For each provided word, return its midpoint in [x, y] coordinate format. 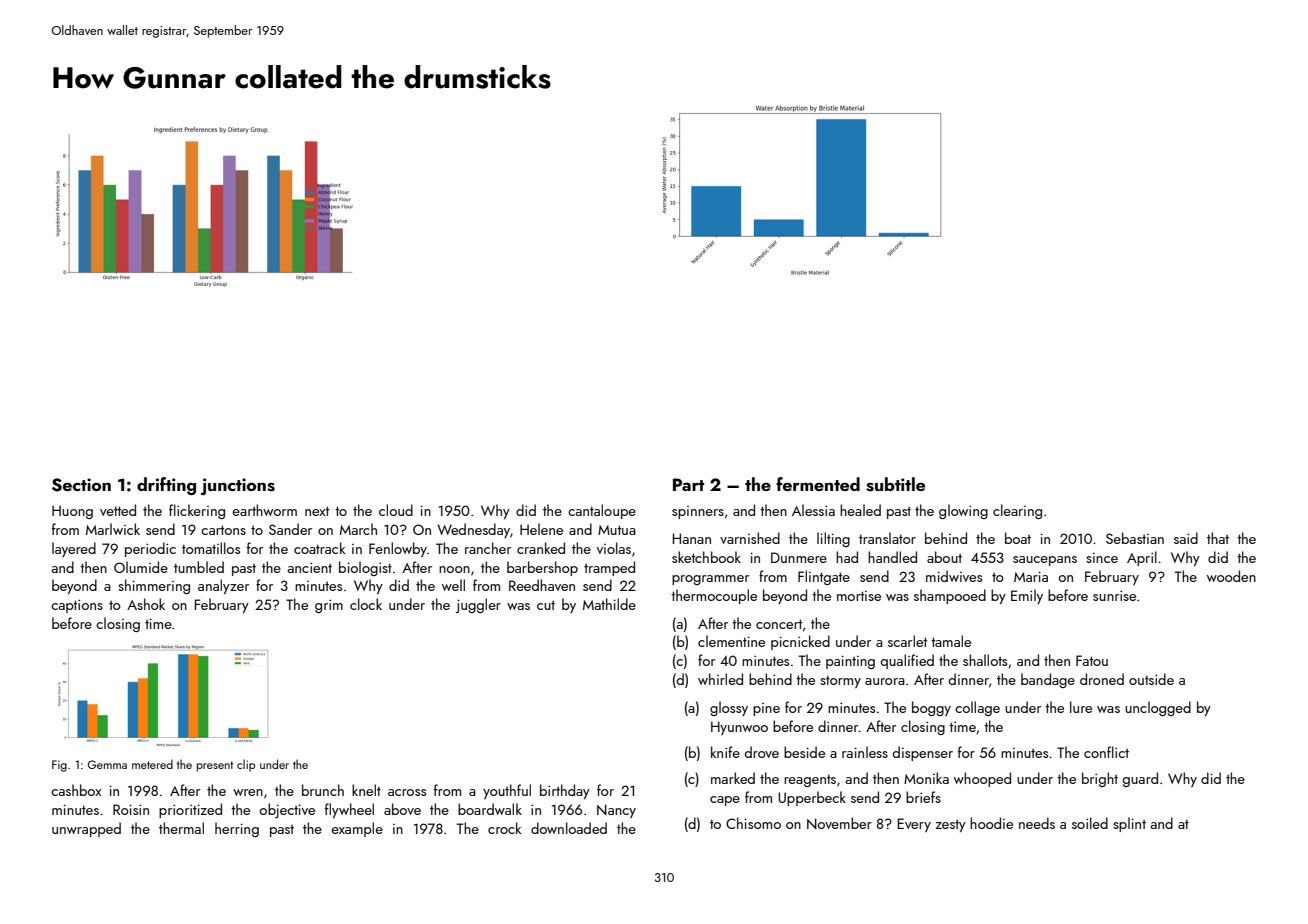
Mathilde [609, 604]
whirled [720, 679]
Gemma [107, 764]
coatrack [319, 548]
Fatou [1092, 660]
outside [1151, 679]
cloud [396, 510]
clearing [1017, 511]
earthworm [265, 510]
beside [804, 752]
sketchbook [706, 557]
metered [152, 764]
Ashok [146, 604]
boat [1018, 538]
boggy [931, 708]
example [357, 829]
